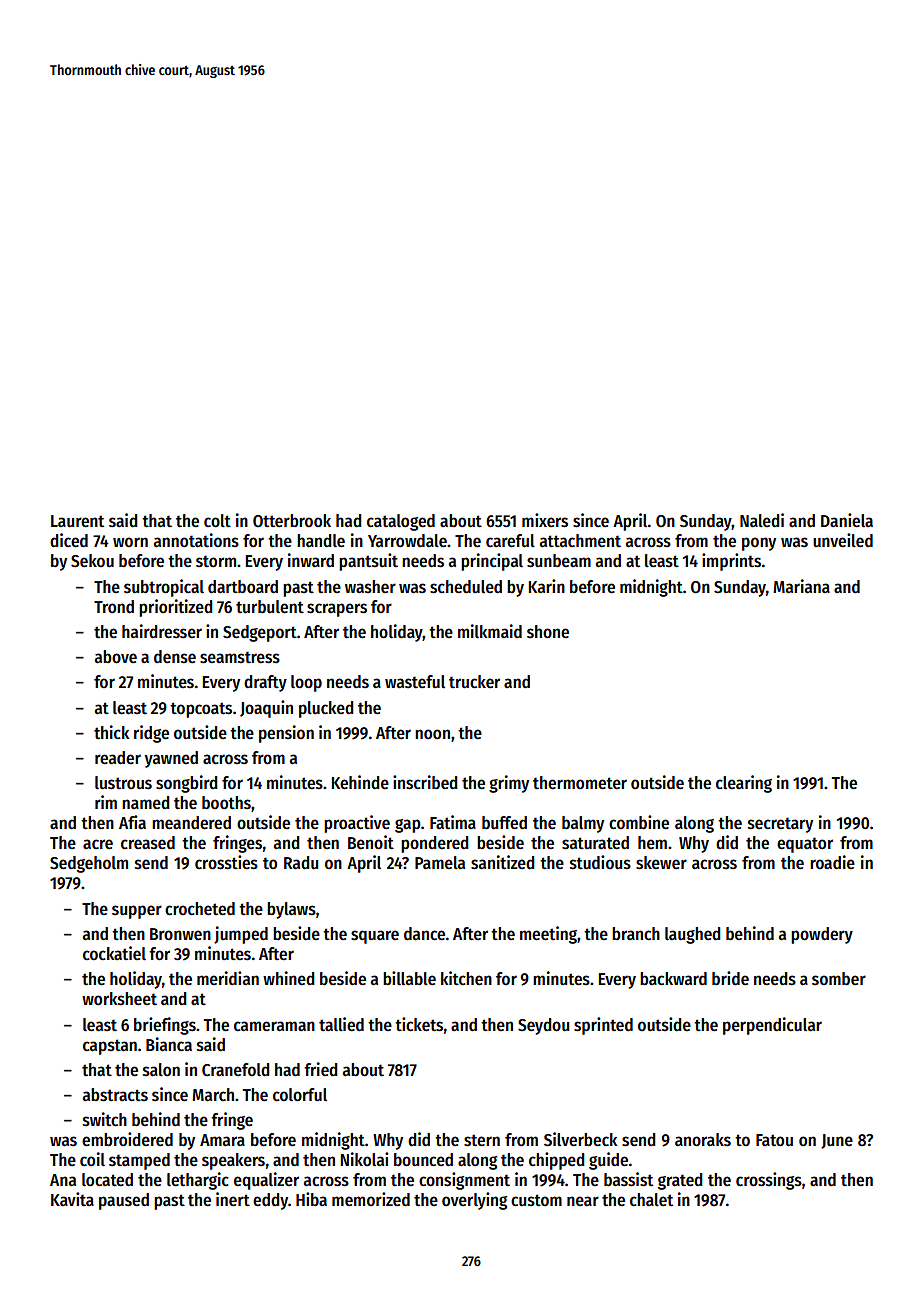  What do you see at coordinates (822, 935) in the image?
I see `powdery` at bounding box center [822, 935].
